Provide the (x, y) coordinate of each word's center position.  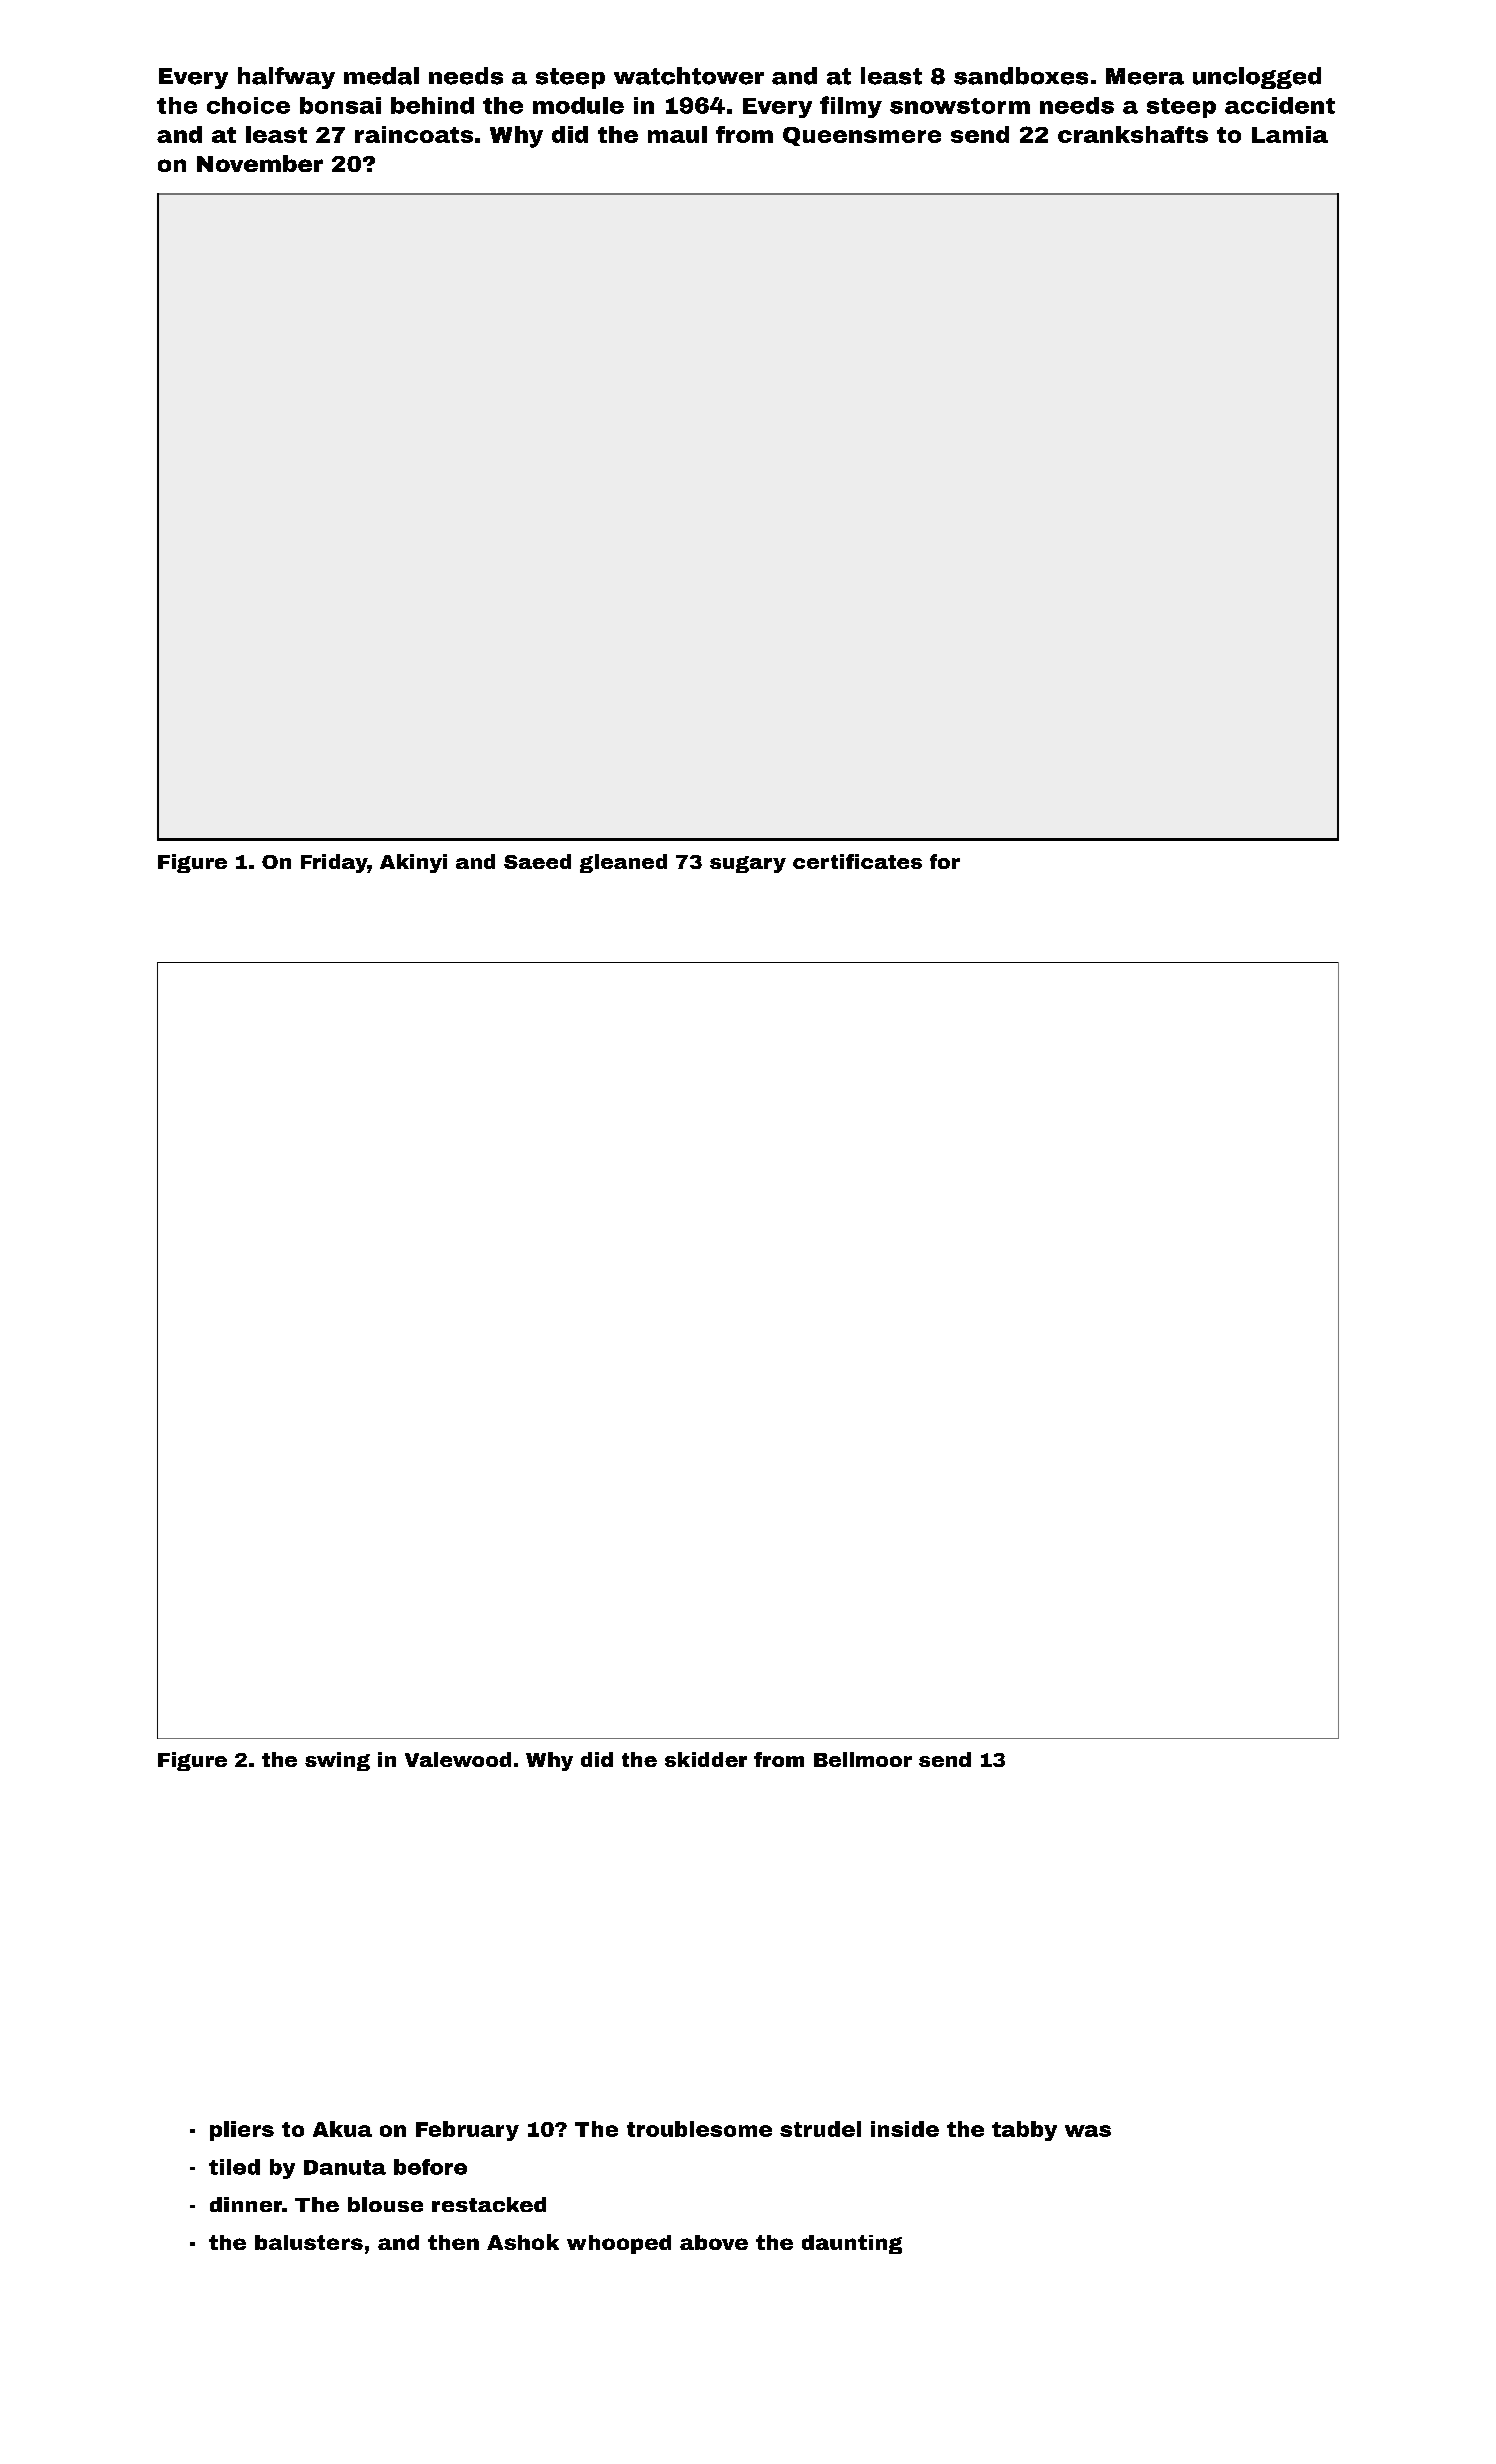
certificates (857, 861)
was (1088, 2131)
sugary (748, 864)
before (430, 2167)
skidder (706, 1759)
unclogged (1257, 78)
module (578, 105)
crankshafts (1133, 134)
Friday (334, 863)
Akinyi (413, 863)
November (260, 163)
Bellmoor (863, 1759)
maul (677, 134)
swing (337, 1761)
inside (905, 2129)
